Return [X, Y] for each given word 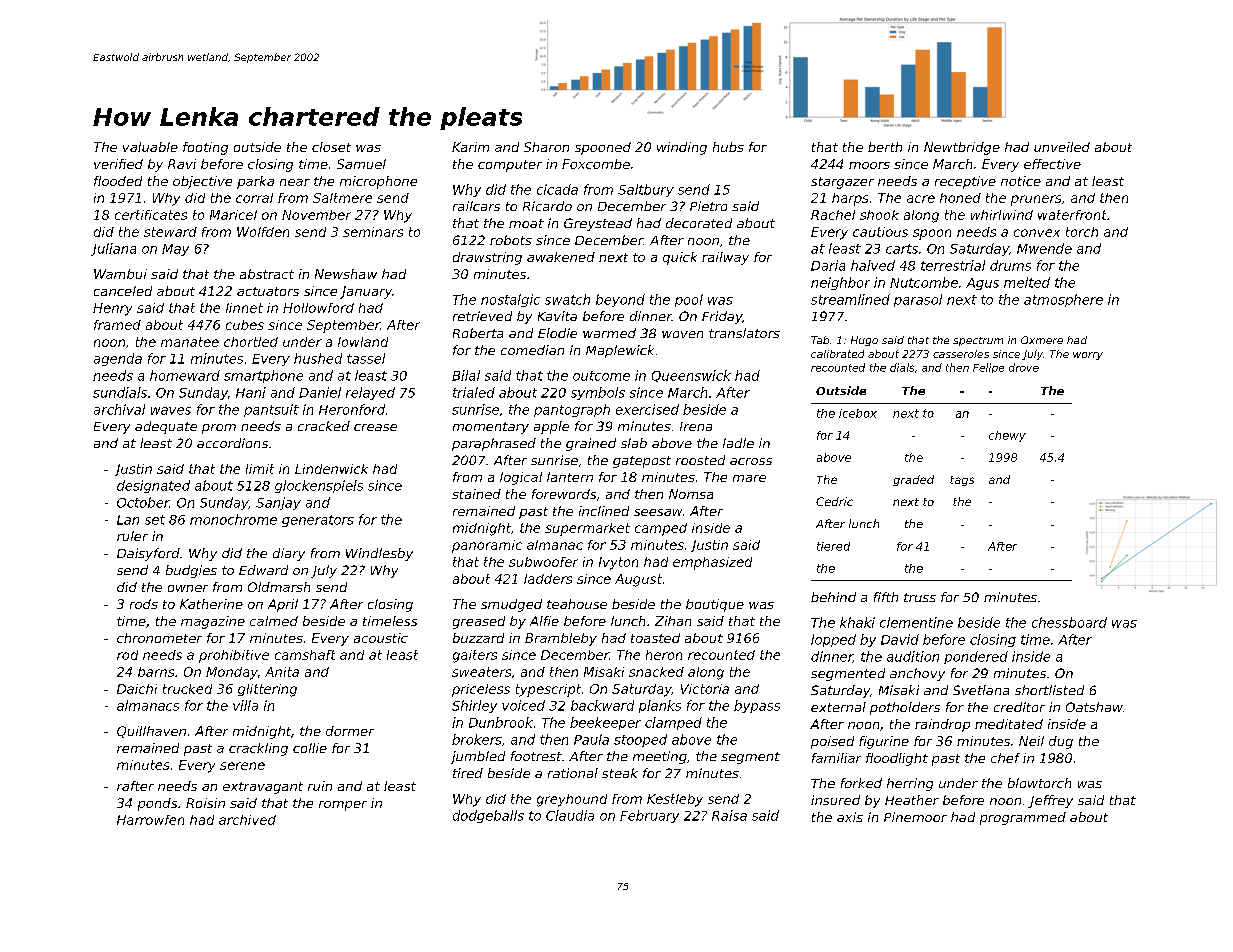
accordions [232, 443]
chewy [1007, 436]
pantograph [572, 410]
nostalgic [510, 300]
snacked [656, 672]
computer [510, 166]
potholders [905, 708]
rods [144, 604]
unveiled [1062, 147]
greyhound [572, 800]
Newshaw [346, 274]
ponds [157, 804]
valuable [150, 147]
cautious [880, 232]
